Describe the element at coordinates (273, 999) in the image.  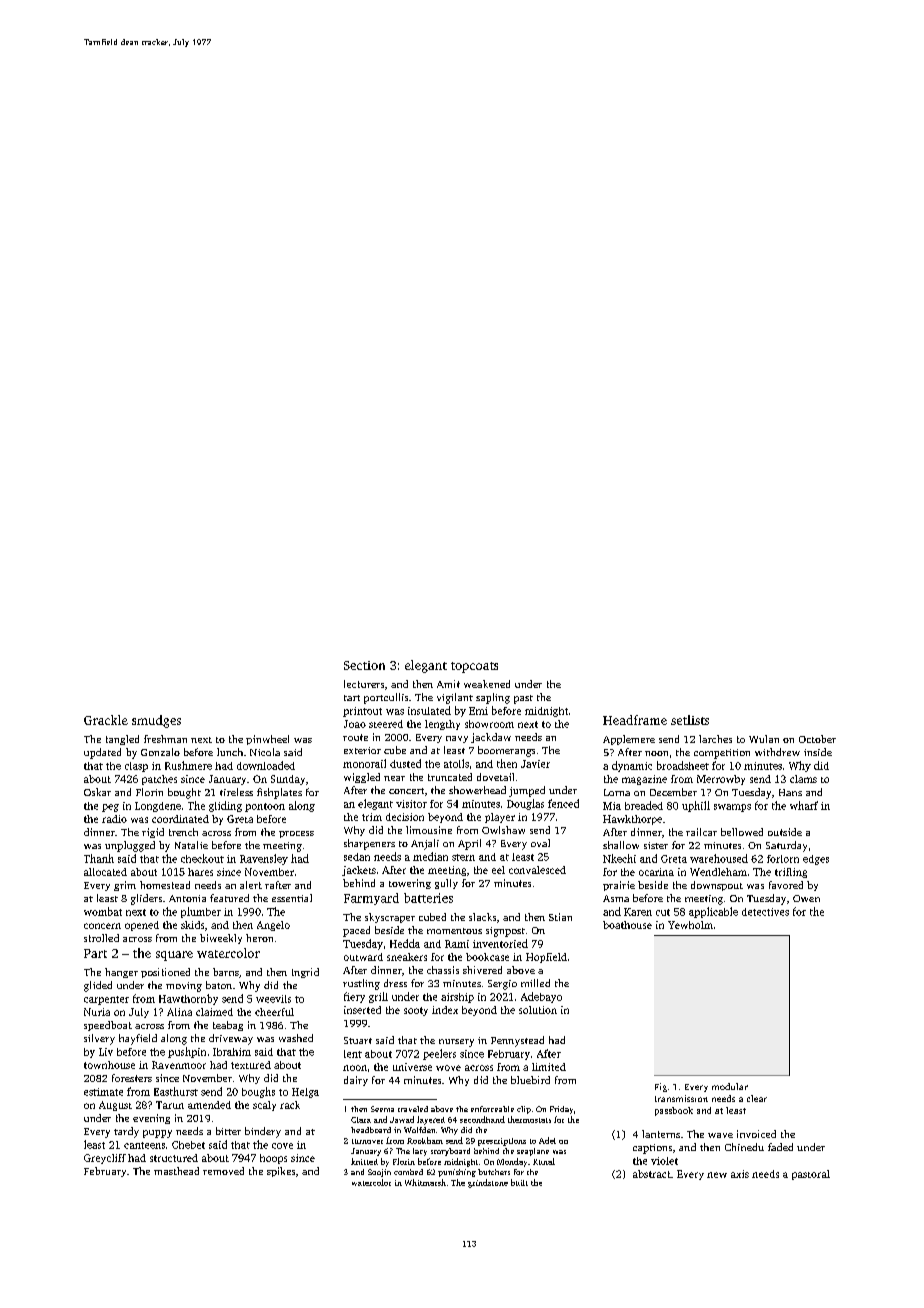
I see `weevils` at that location.
